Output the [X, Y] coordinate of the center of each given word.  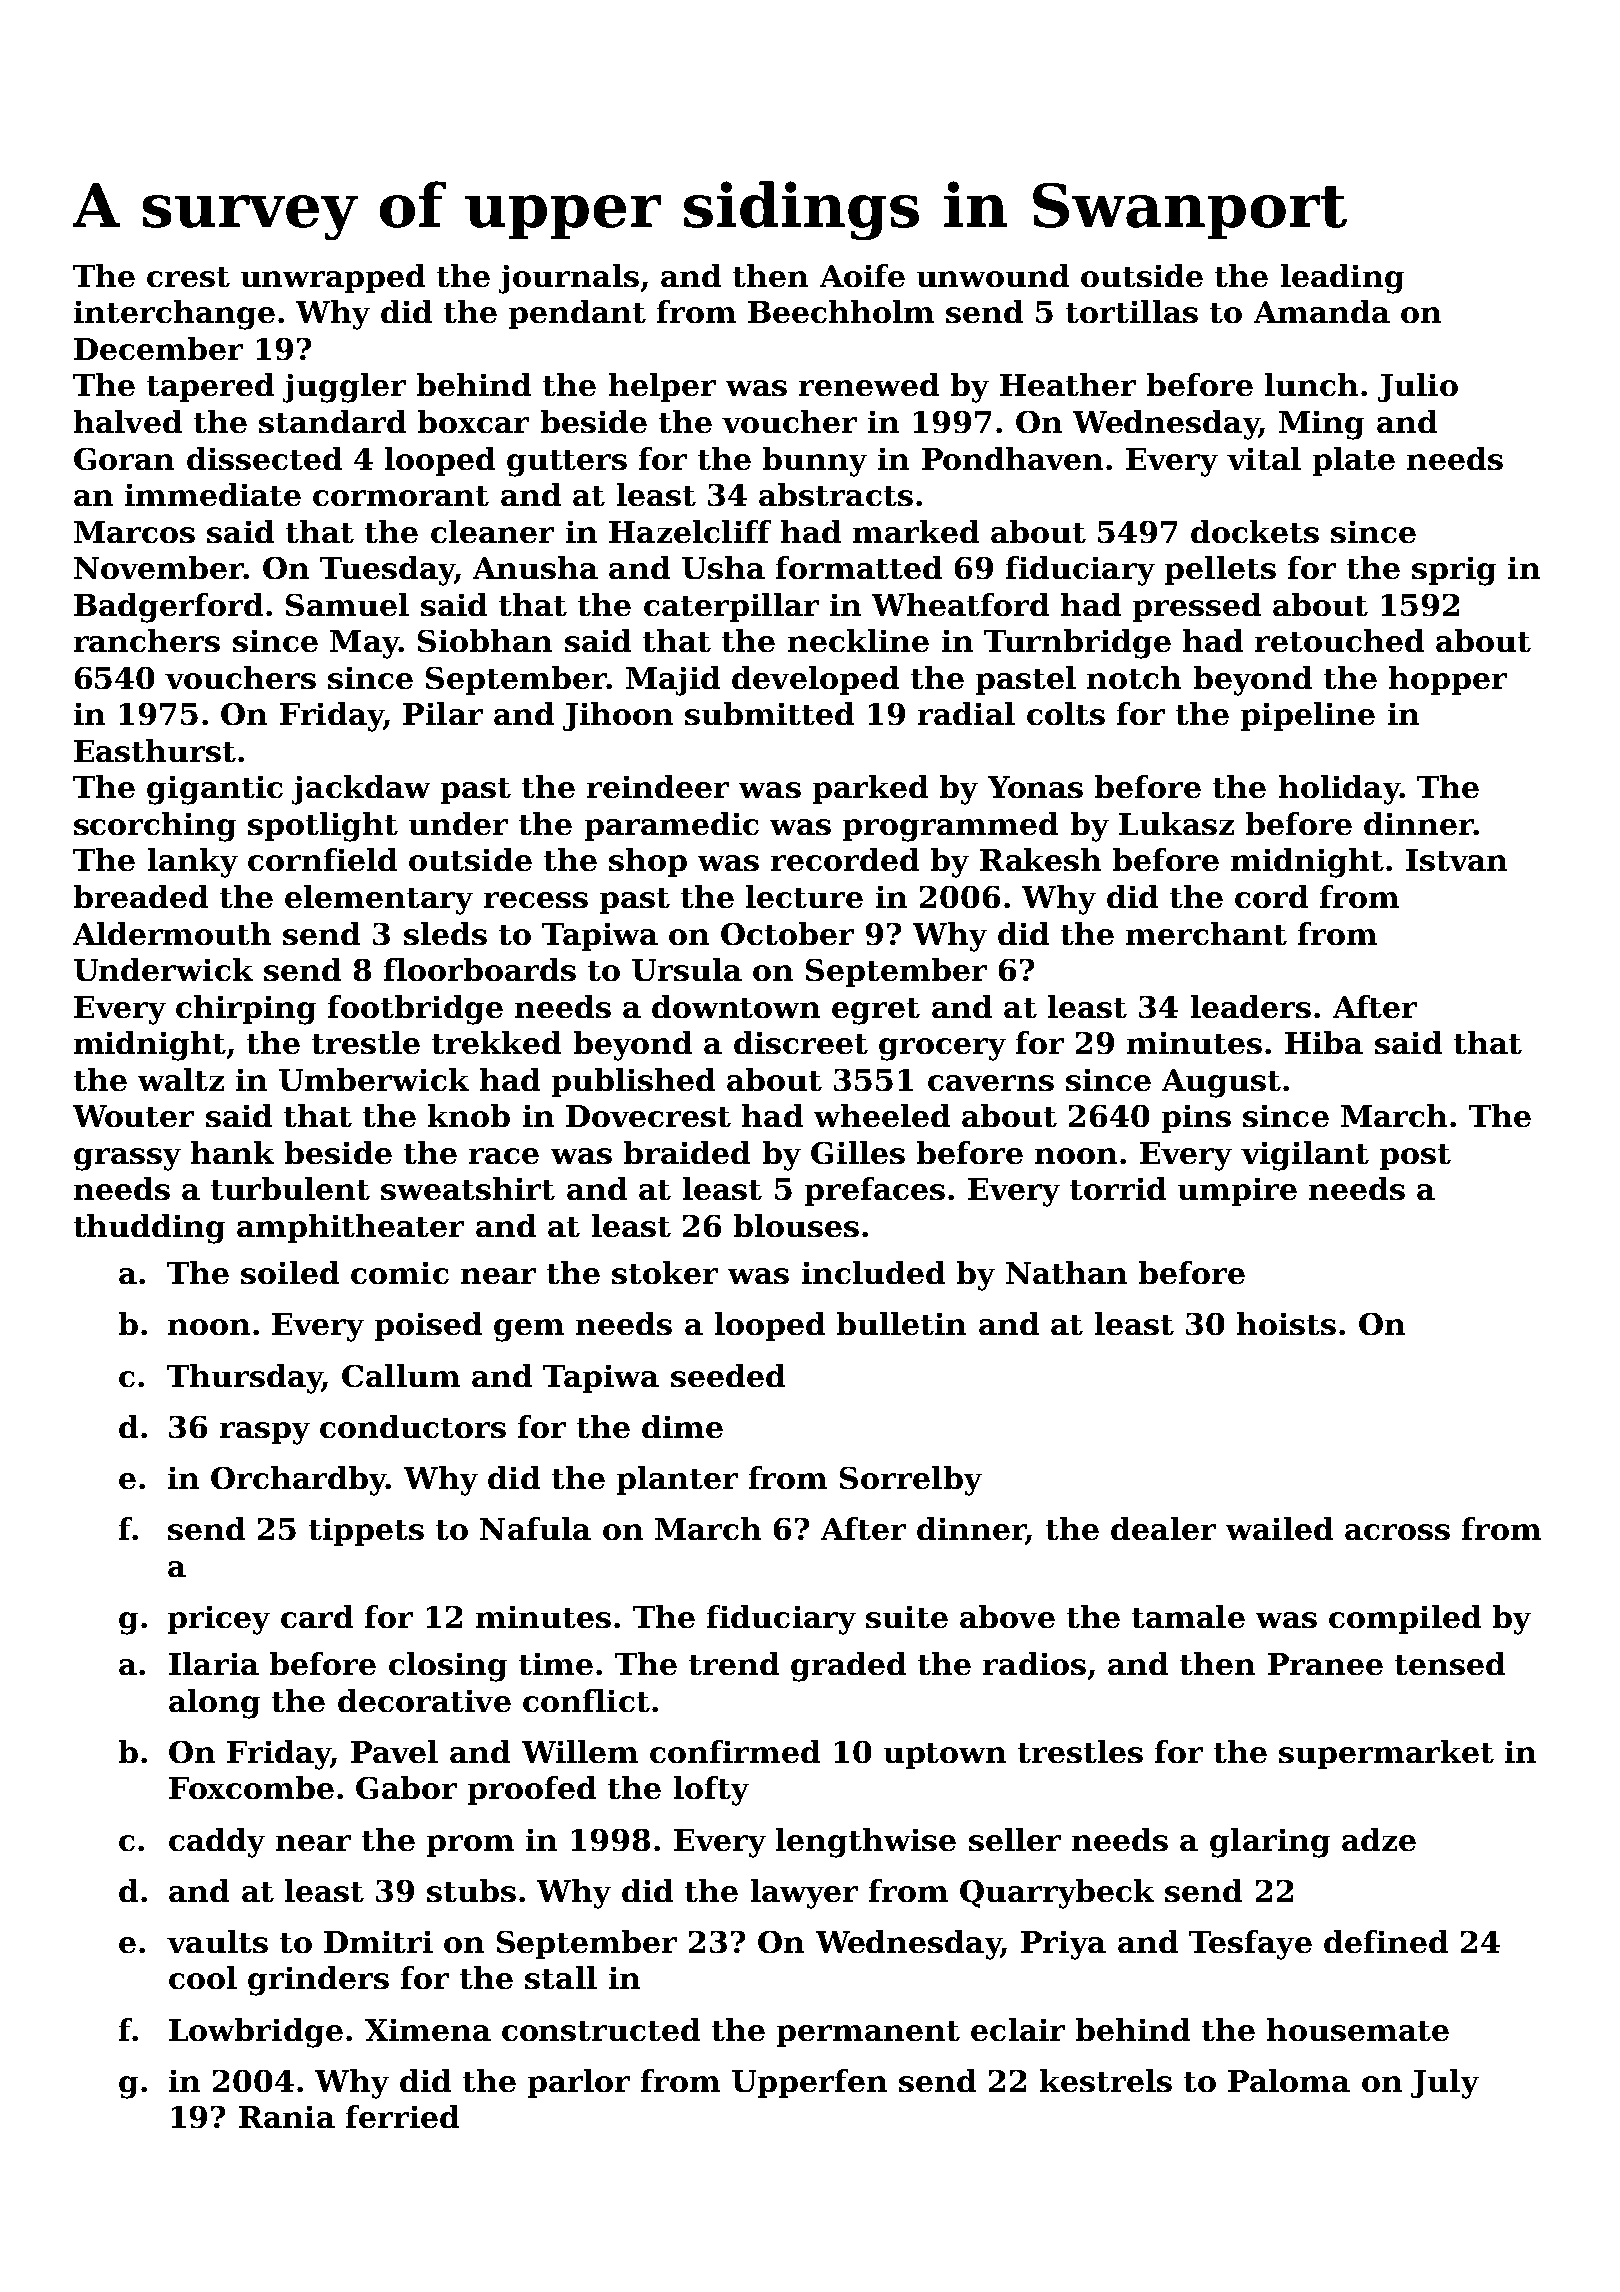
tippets [366, 1532]
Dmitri [378, 1942]
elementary [379, 900]
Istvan [1456, 860]
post [1415, 1157]
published [633, 1082]
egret [876, 1011]
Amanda [1322, 311]
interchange [174, 315]
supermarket [1386, 1754]
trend [734, 1663]
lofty [711, 1791]
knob [469, 1115]
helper [662, 387]
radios [1034, 1663]
